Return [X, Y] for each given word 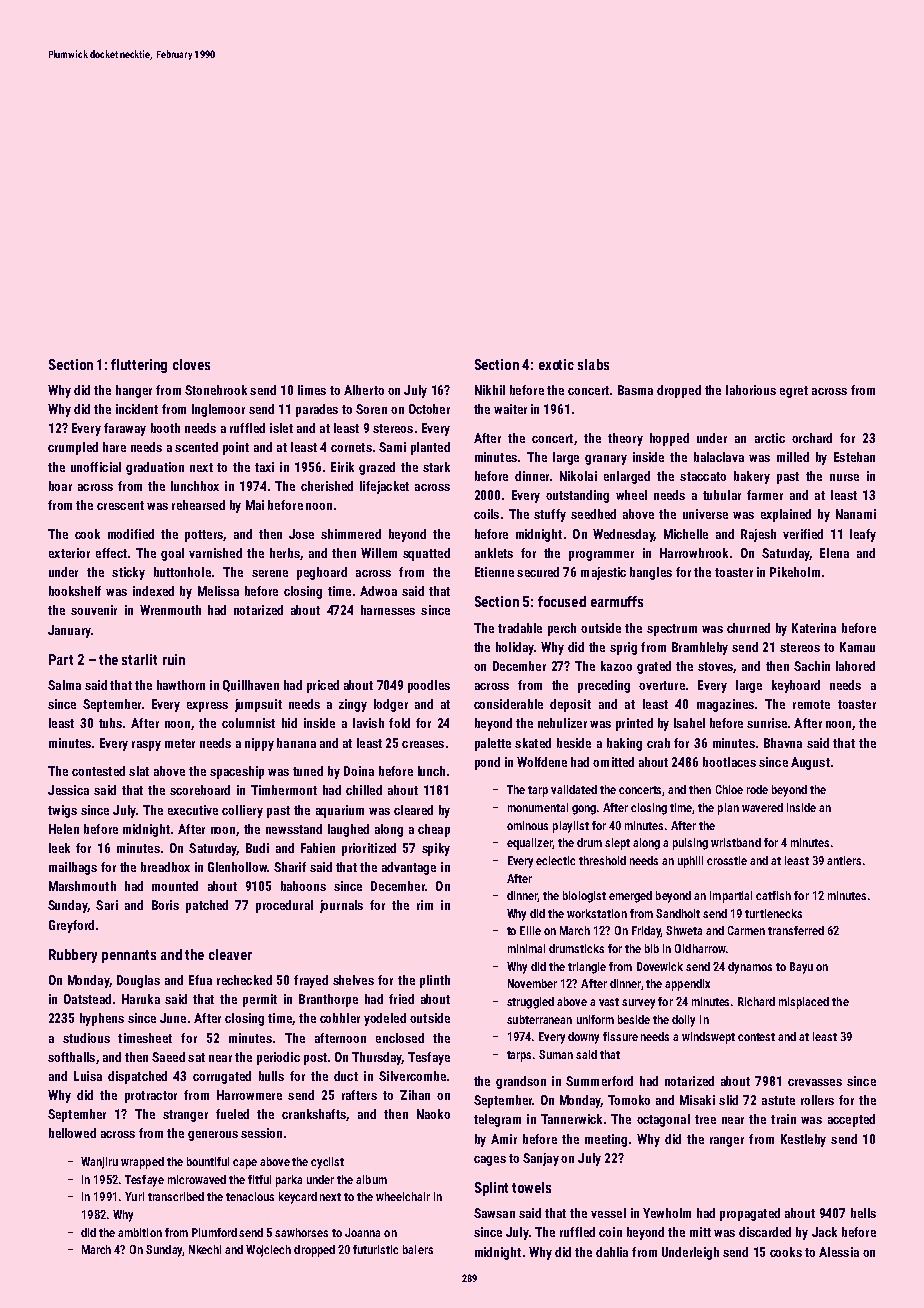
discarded [765, 1232]
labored [855, 666]
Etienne [494, 572]
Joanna [362, 1232]
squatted [426, 554]
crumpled [73, 448]
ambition [140, 1232]
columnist [248, 723]
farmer [765, 495]
